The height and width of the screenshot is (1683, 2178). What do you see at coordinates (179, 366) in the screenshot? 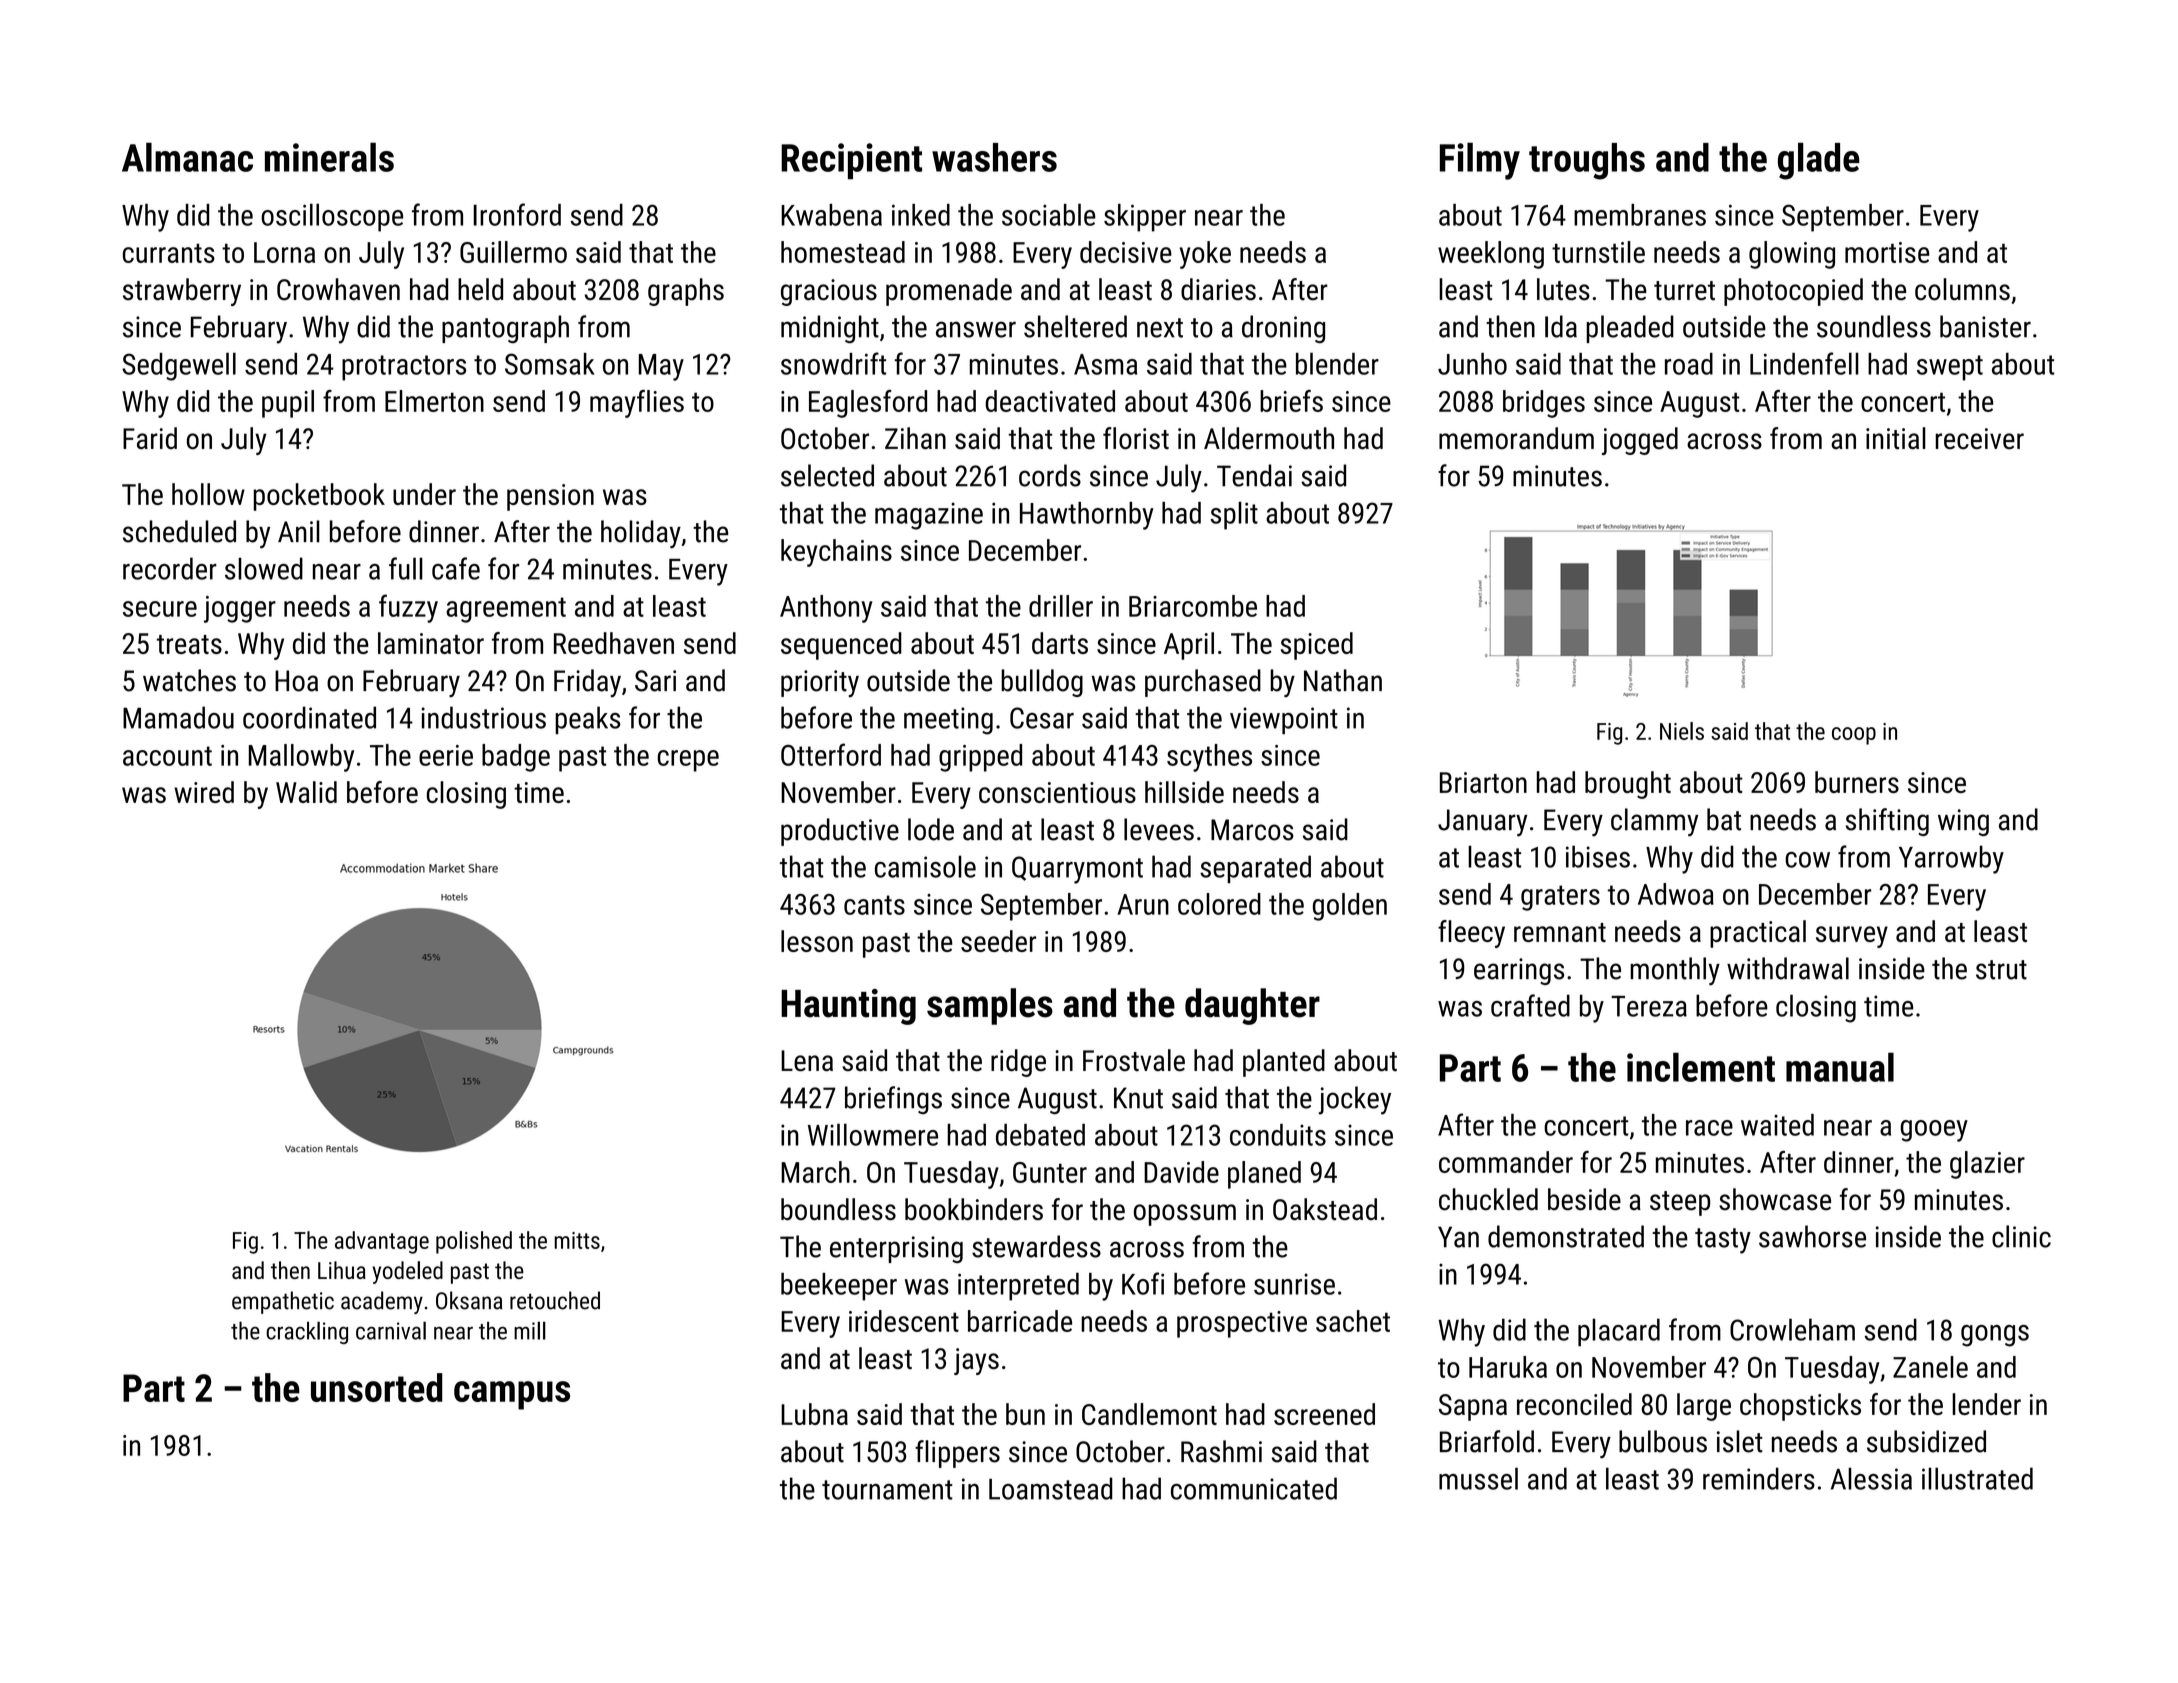
I see `Sedgewell` at bounding box center [179, 366].
